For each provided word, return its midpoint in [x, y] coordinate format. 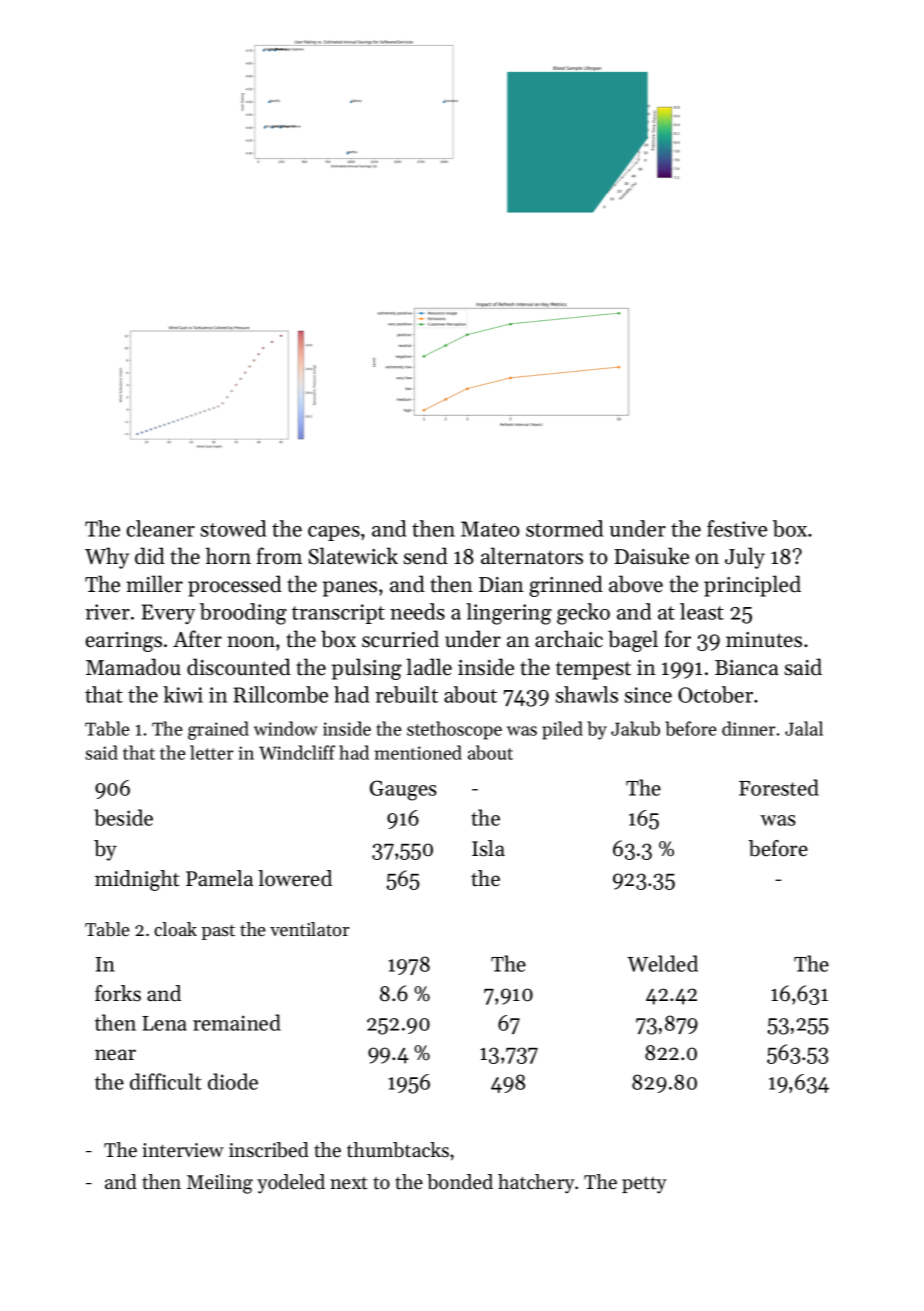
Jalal [804, 728]
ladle [429, 667]
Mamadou [133, 667]
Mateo [490, 529]
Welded [662, 963]
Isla [488, 848]
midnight [137, 880]
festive [737, 528]
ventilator [309, 929]
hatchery [536, 1184]
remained [237, 1022]
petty [644, 1185]
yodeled [291, 1184]
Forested [779, 787]
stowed [233, 528]
